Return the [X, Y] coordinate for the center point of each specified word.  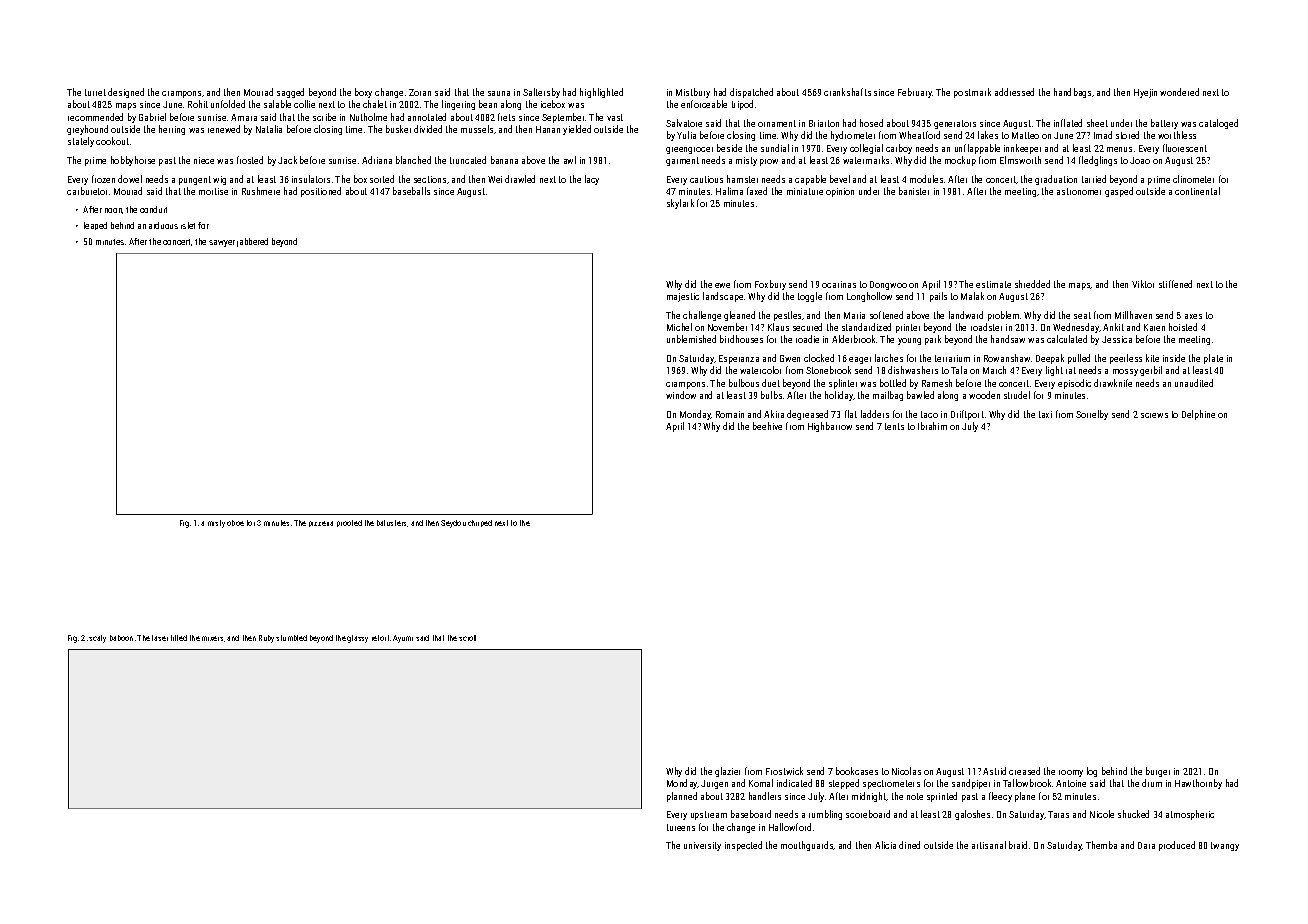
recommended [95, 117]
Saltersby [541, 93]
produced [1177, 846]
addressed [1014, 92]
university [702, 846]
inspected [743, 846]
